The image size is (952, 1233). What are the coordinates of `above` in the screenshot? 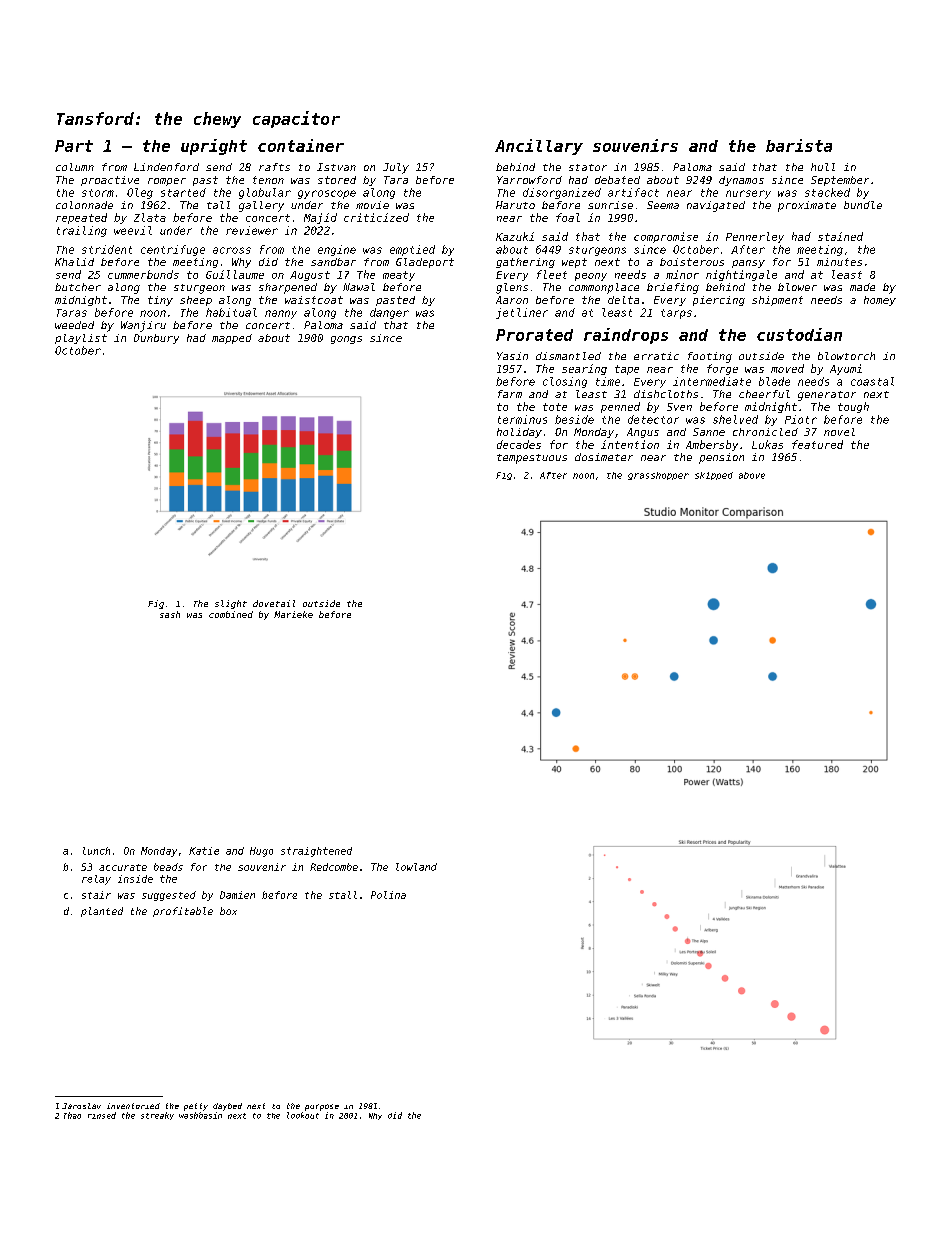 It's located at (752, 475).
